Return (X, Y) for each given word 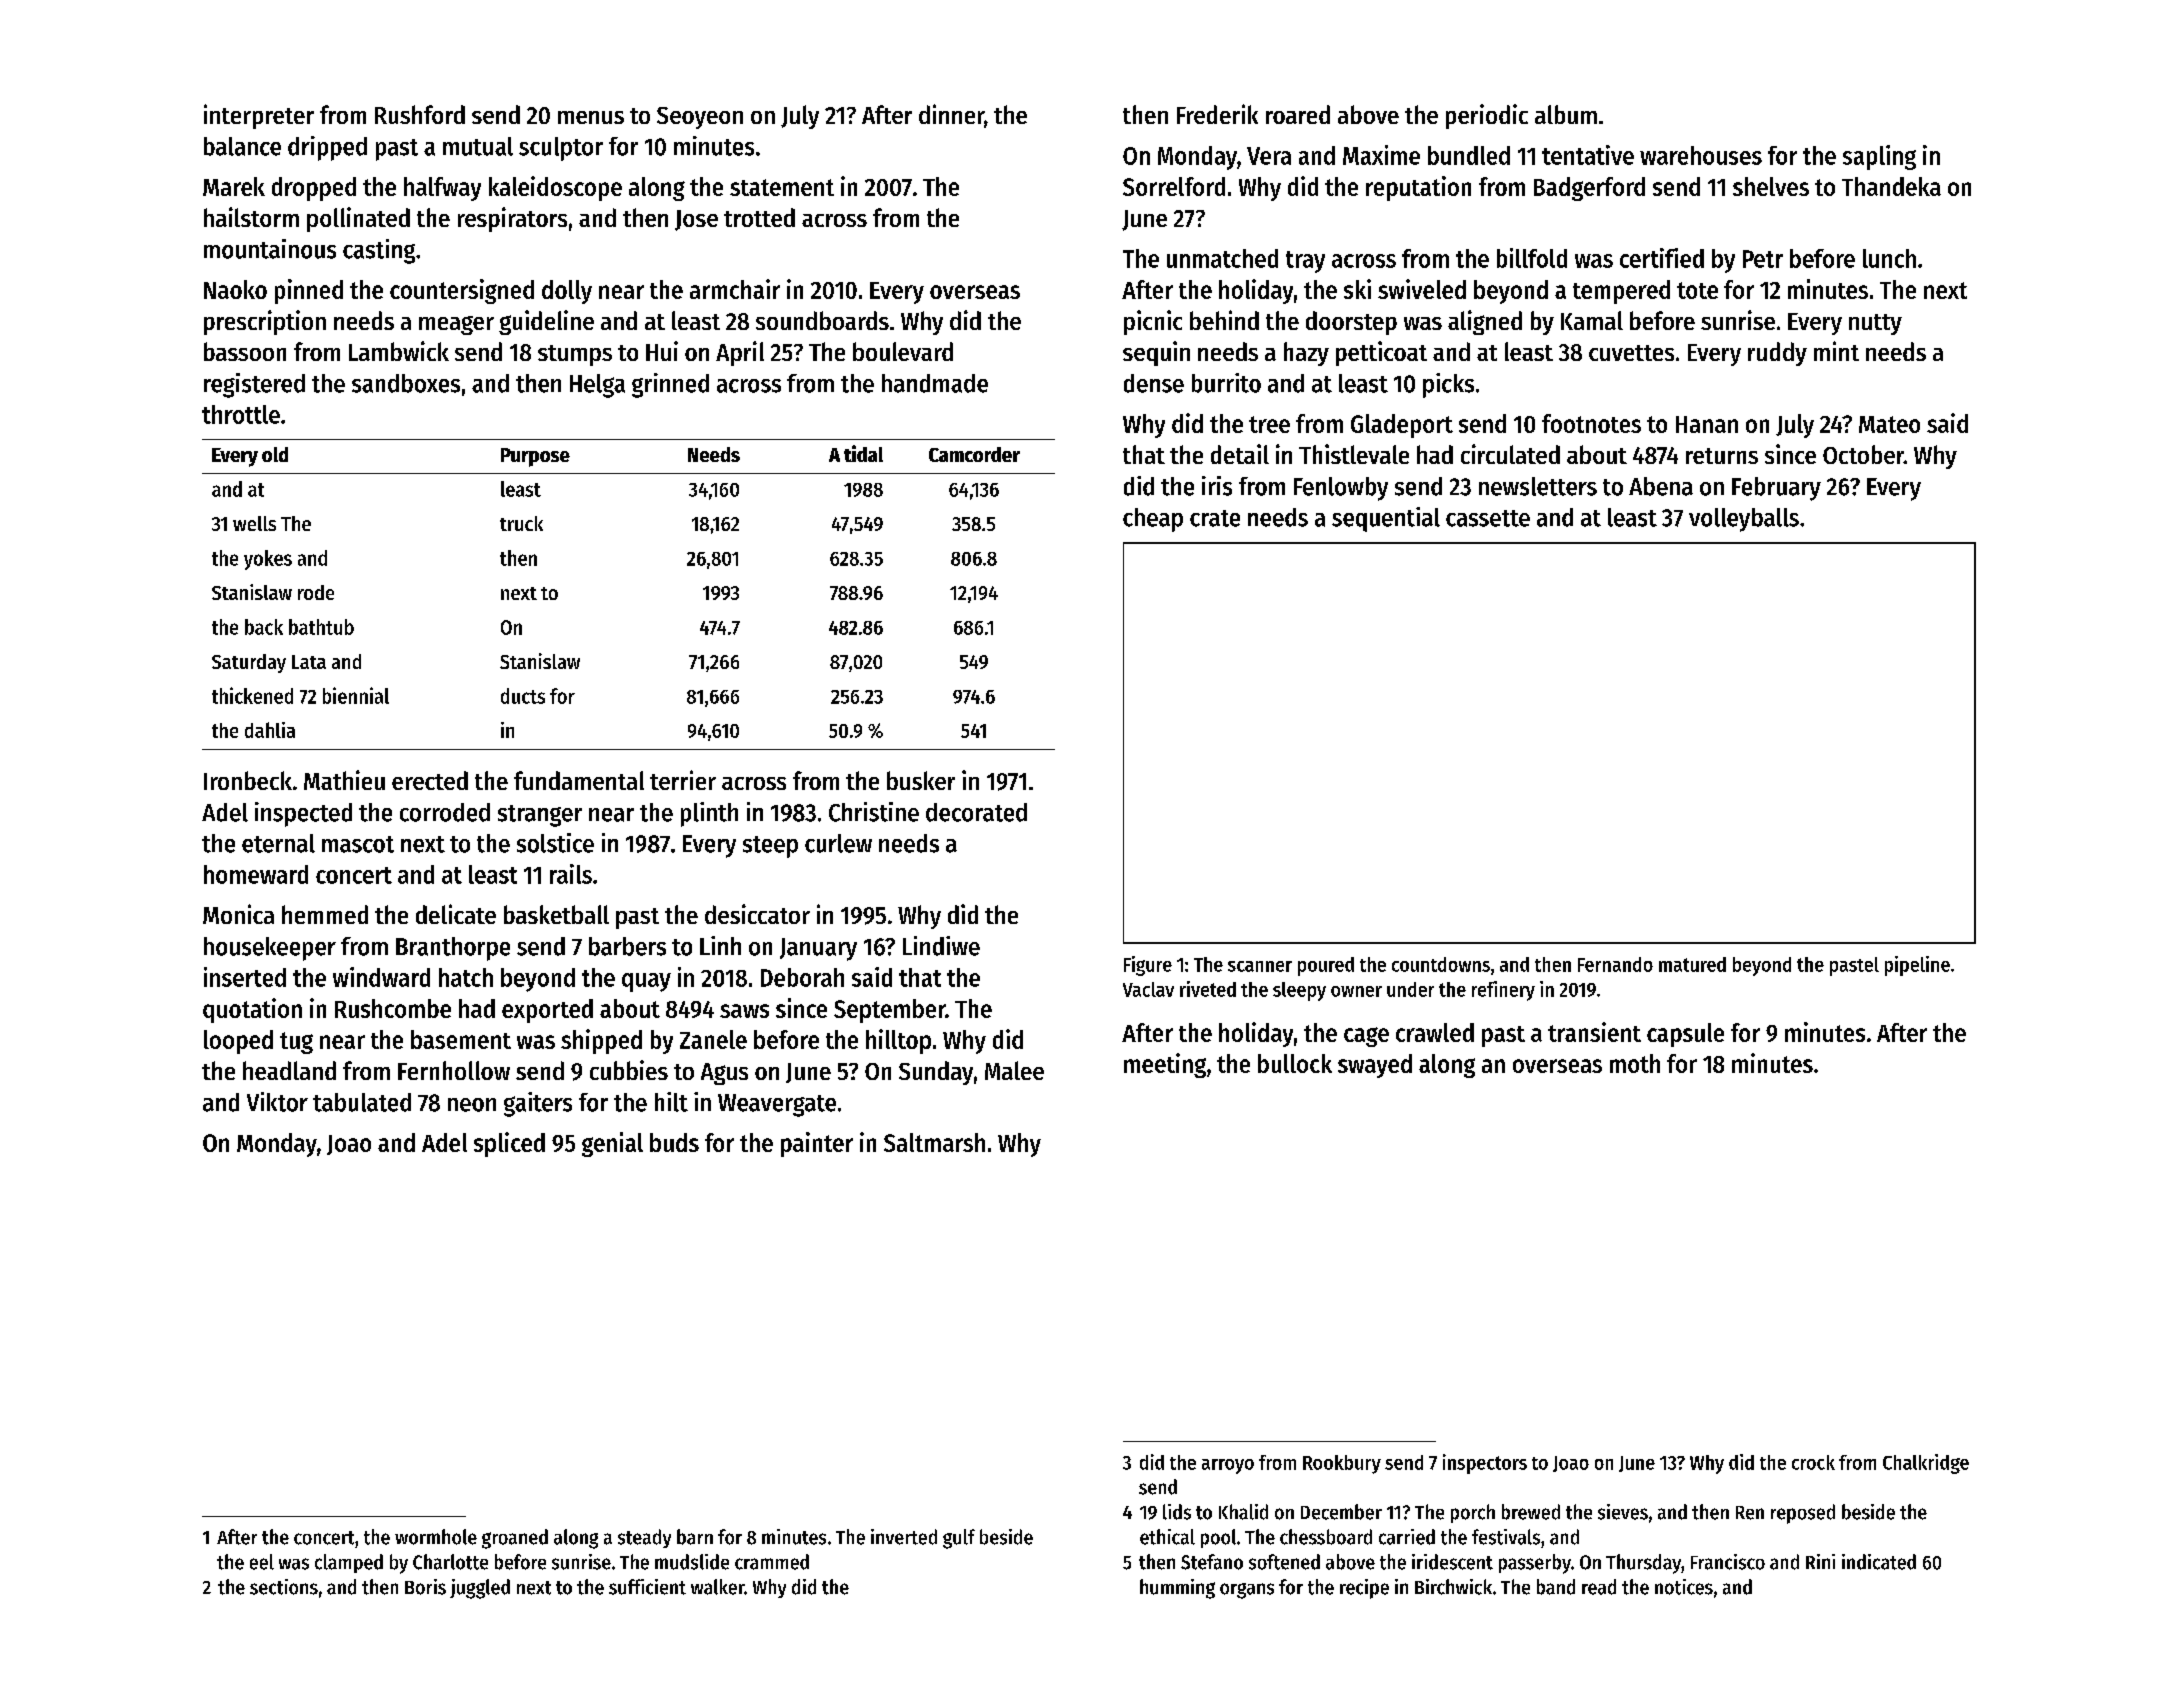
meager (456, 325)
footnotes (1591, 423)
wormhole (436, 1537)
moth (1635, 1063)
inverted (904, 1537)
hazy (1306, 354)
